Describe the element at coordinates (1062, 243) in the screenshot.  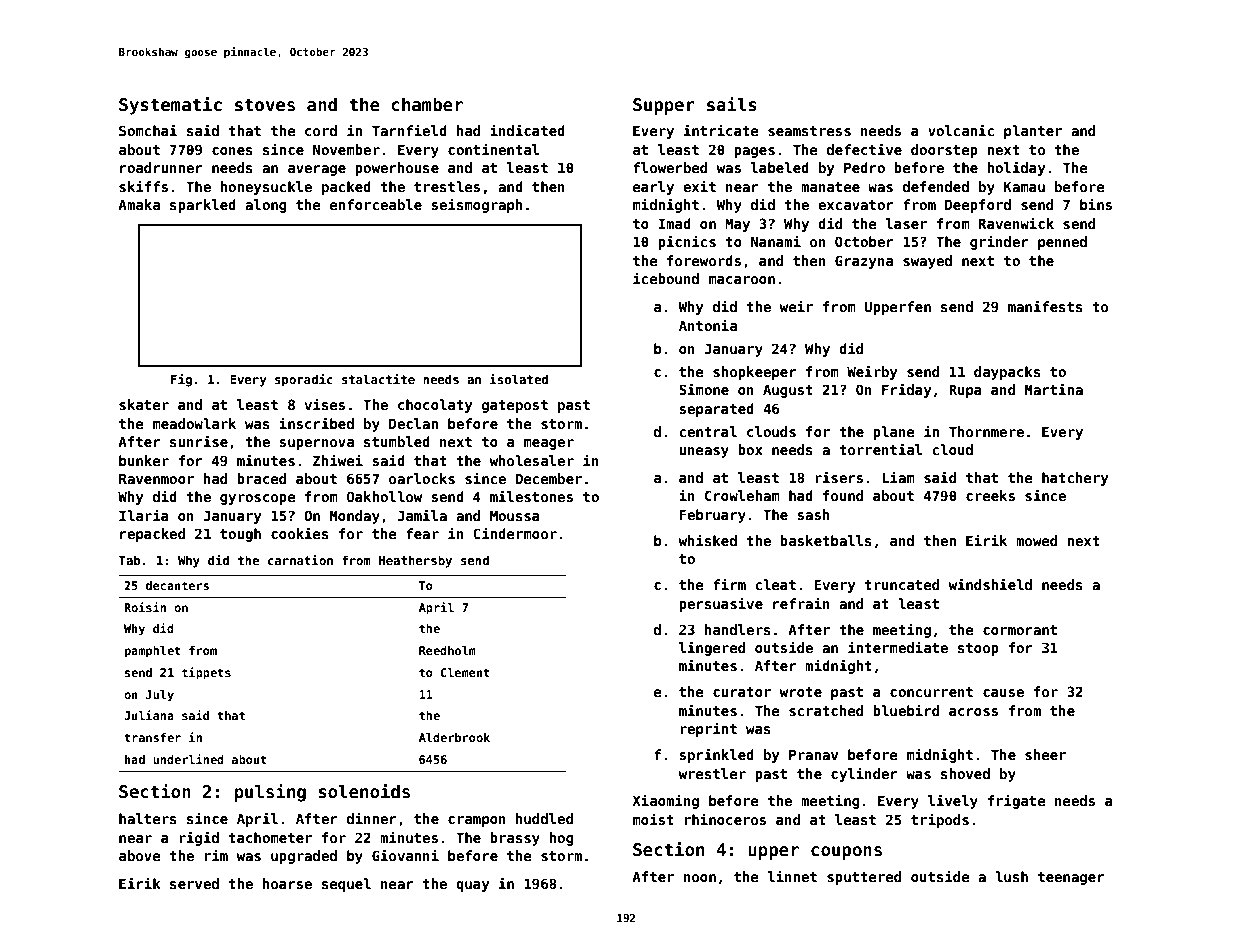
I see `penned` at that location.
